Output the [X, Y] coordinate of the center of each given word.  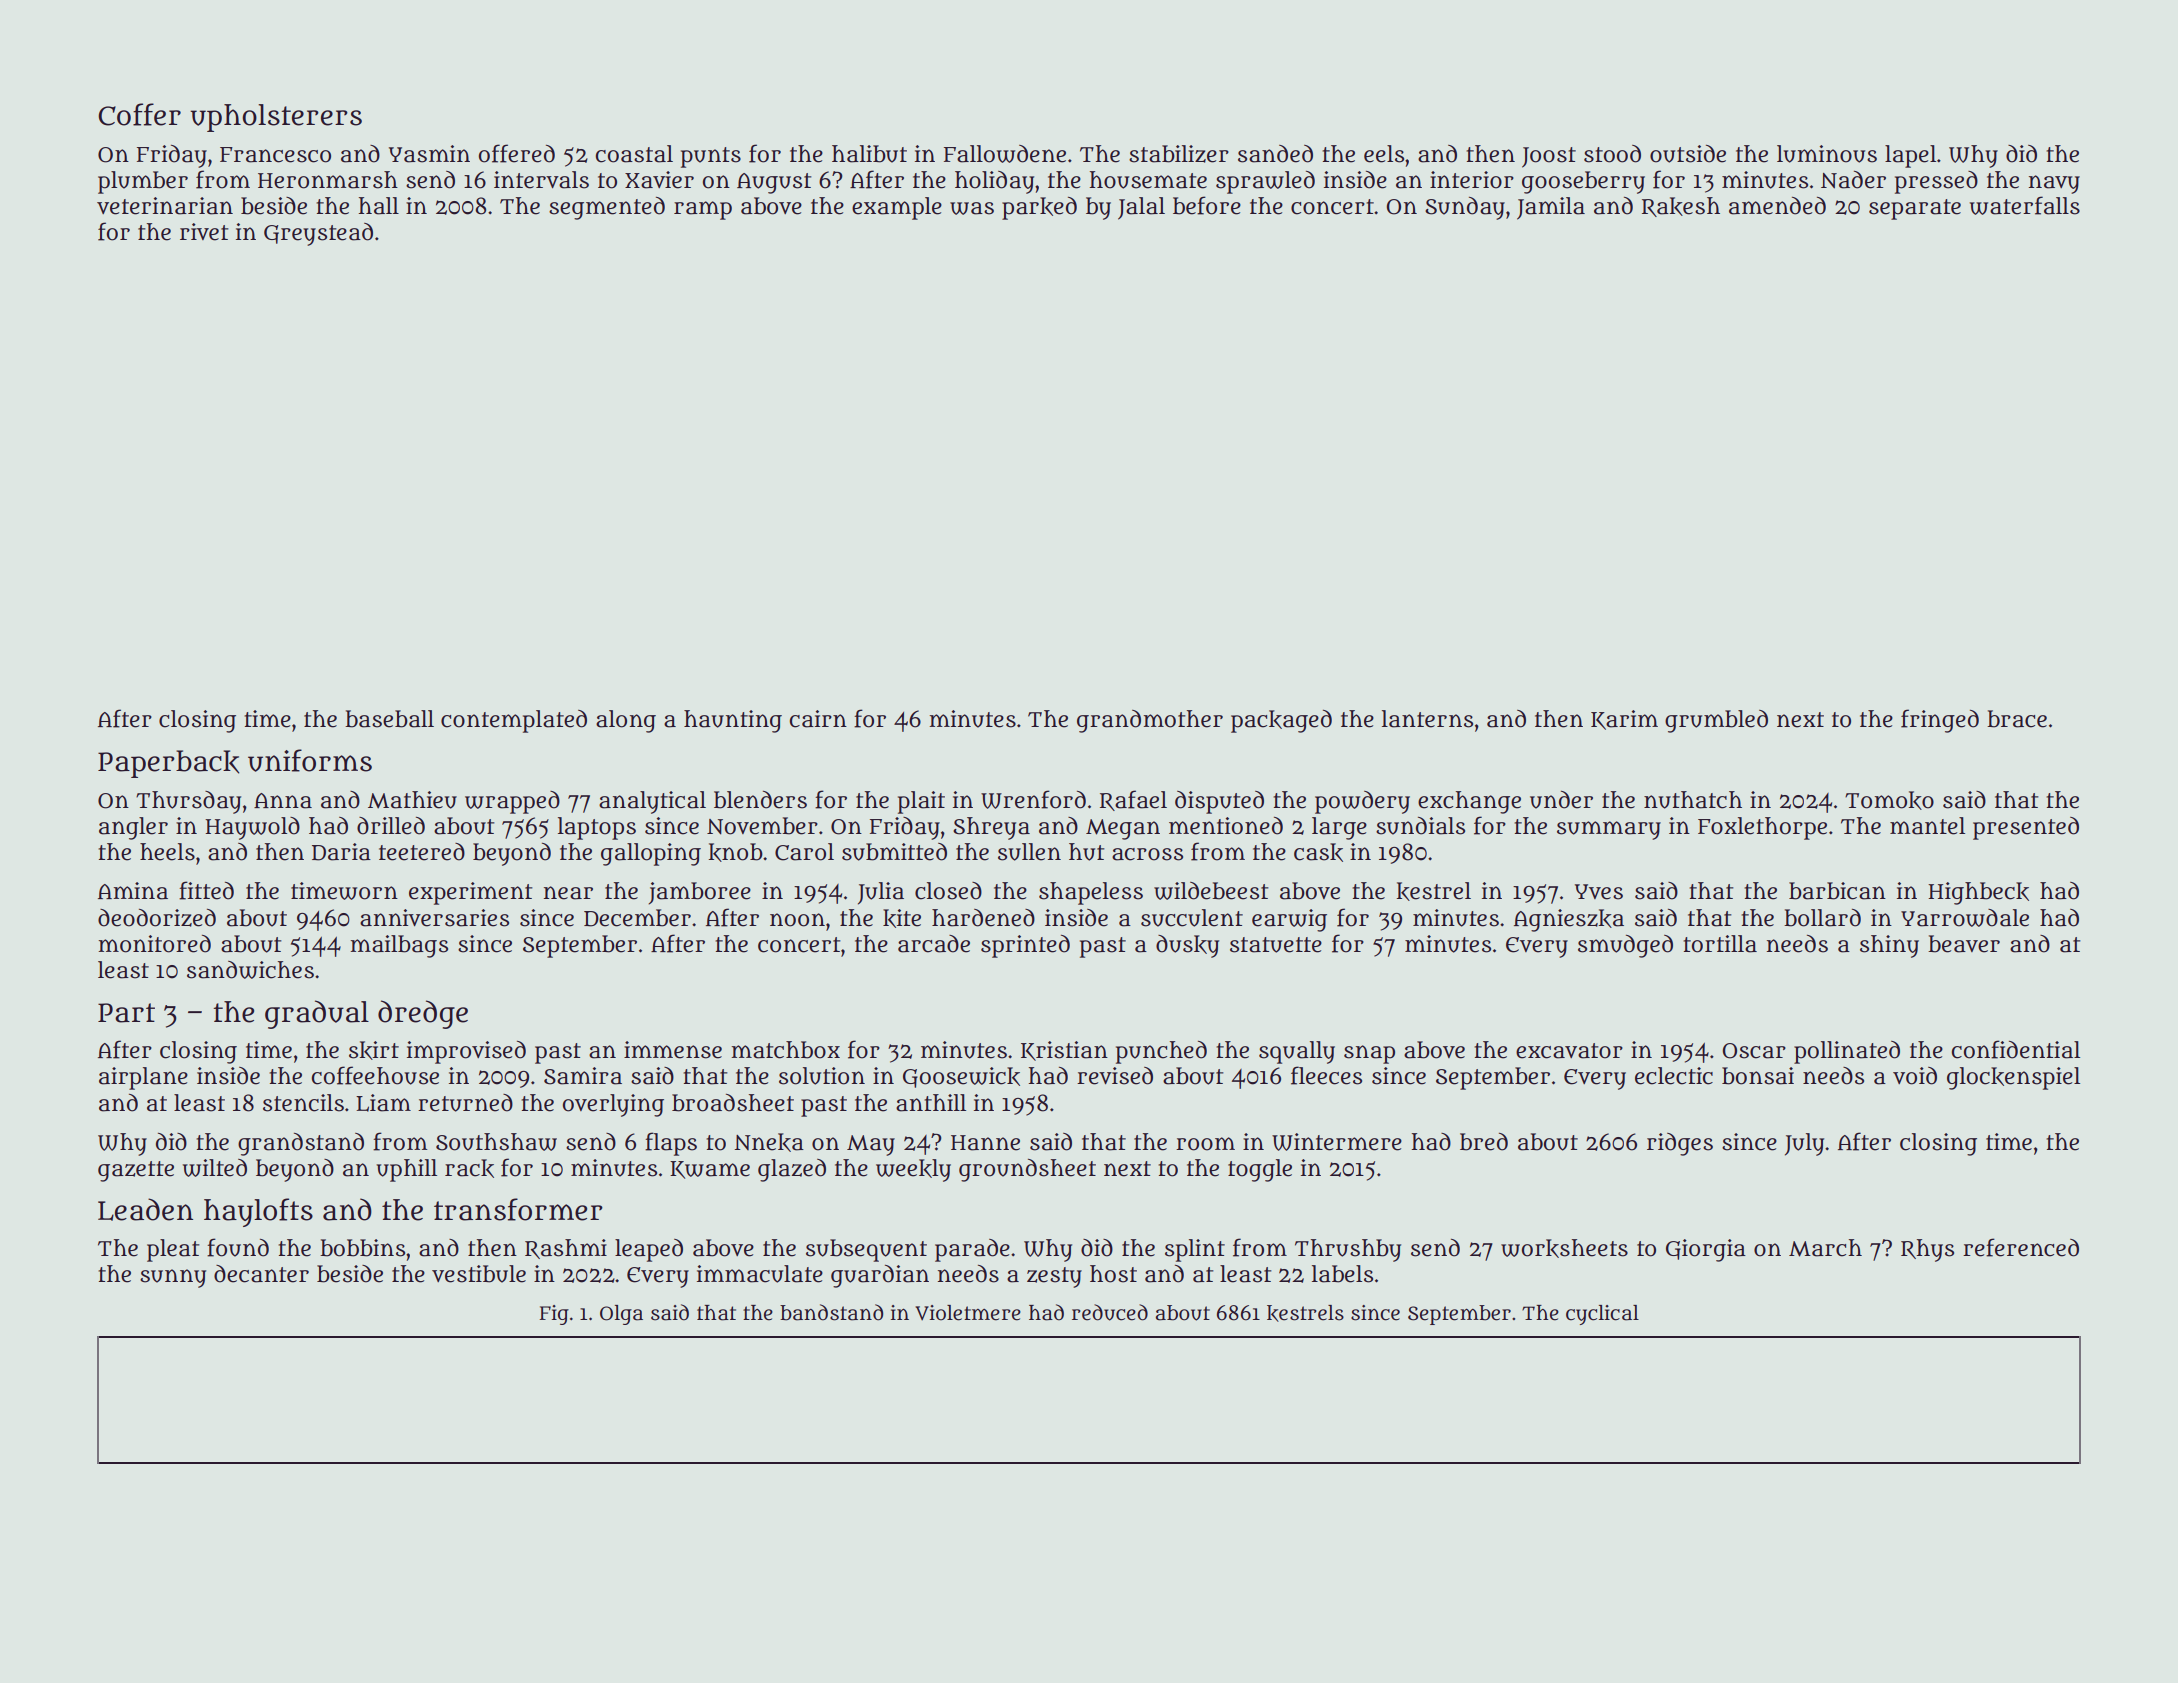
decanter [261, 1274]
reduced [1110, 1312]
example [897, 208]
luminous [1827, 154]
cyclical [1602, 1315]
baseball [389, 719]
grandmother [1150, 721]
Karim [1624, 720]
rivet [204, 232]
